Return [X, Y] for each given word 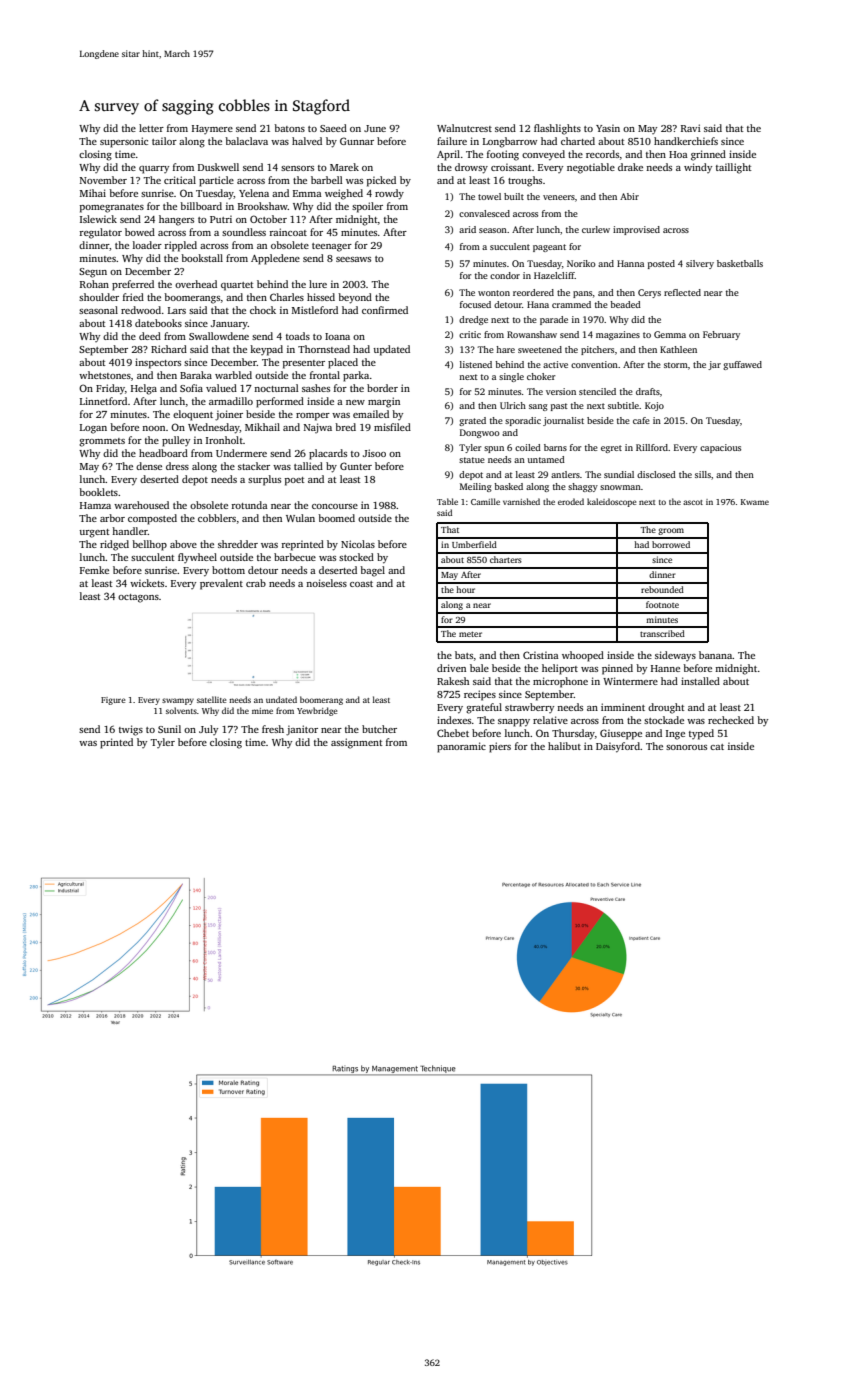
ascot [693, 502]
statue [472, 460]
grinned [708, 155]
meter [470, 634]
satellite [211, 699]
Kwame [755, 502]
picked [381, 181]
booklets [98, 492]
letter [151, 128]
